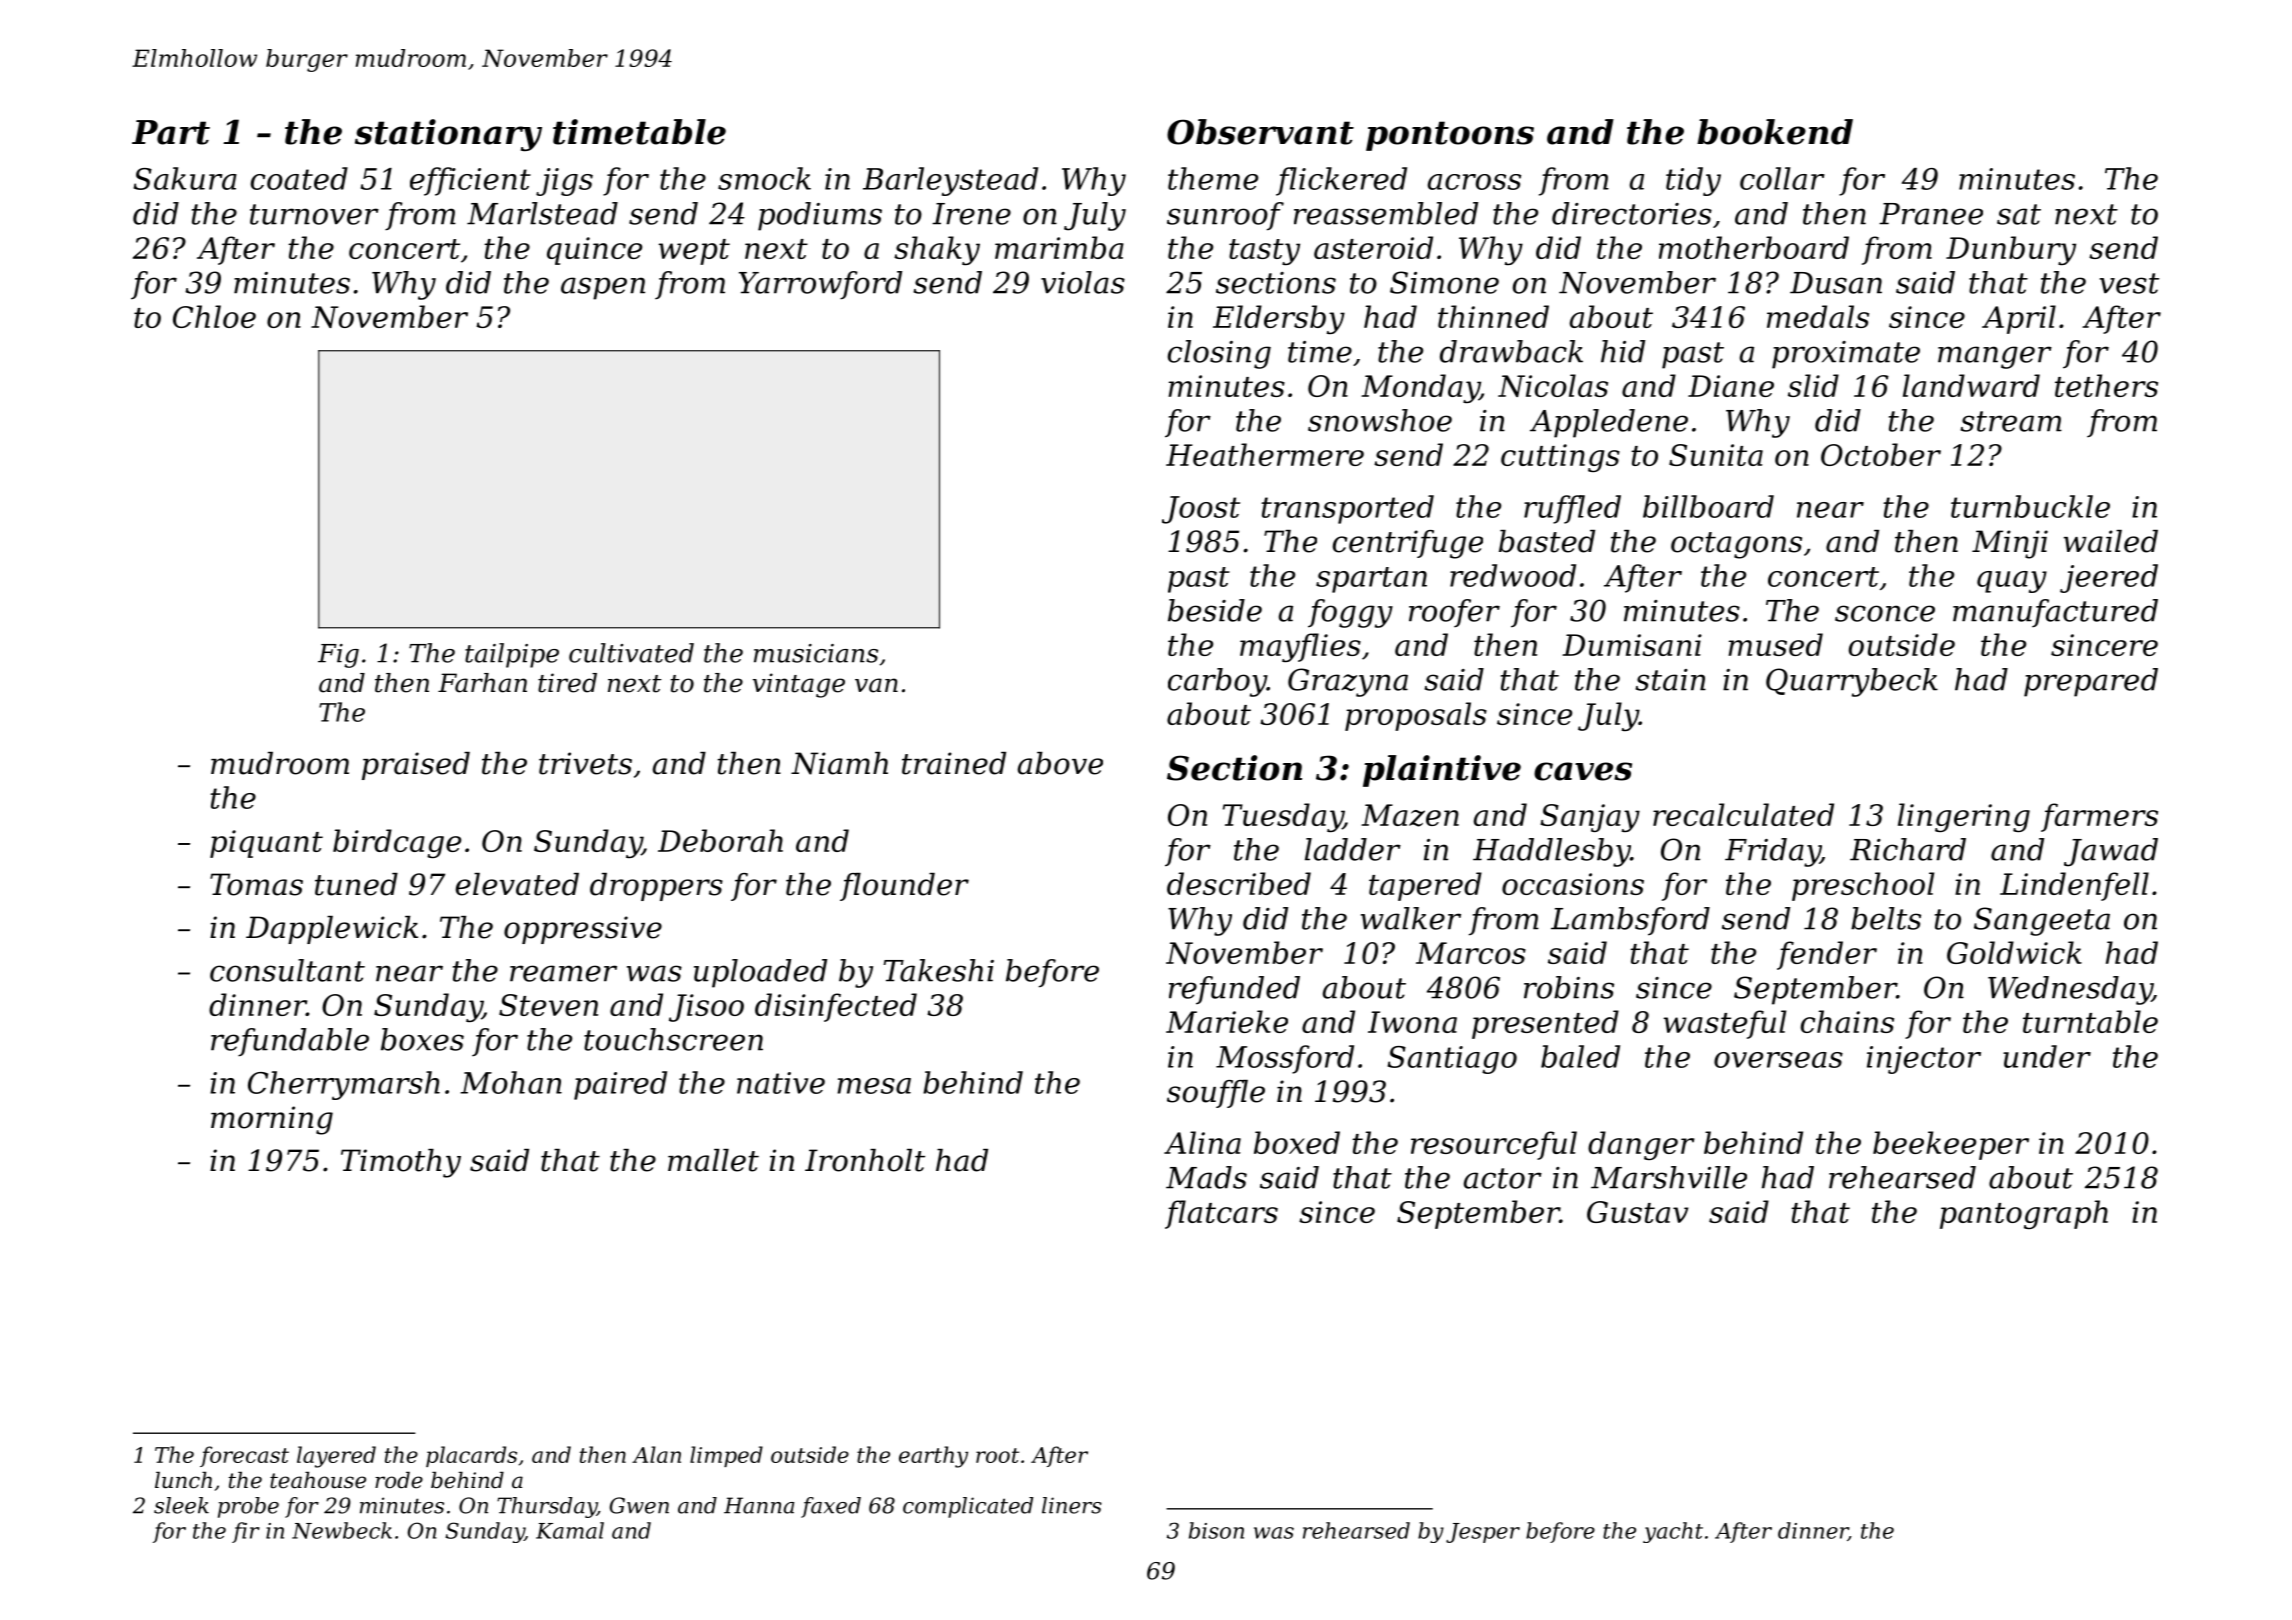 This screenshot has width=2292, height=1620. I want to click on placards, so click(471, 1456).
